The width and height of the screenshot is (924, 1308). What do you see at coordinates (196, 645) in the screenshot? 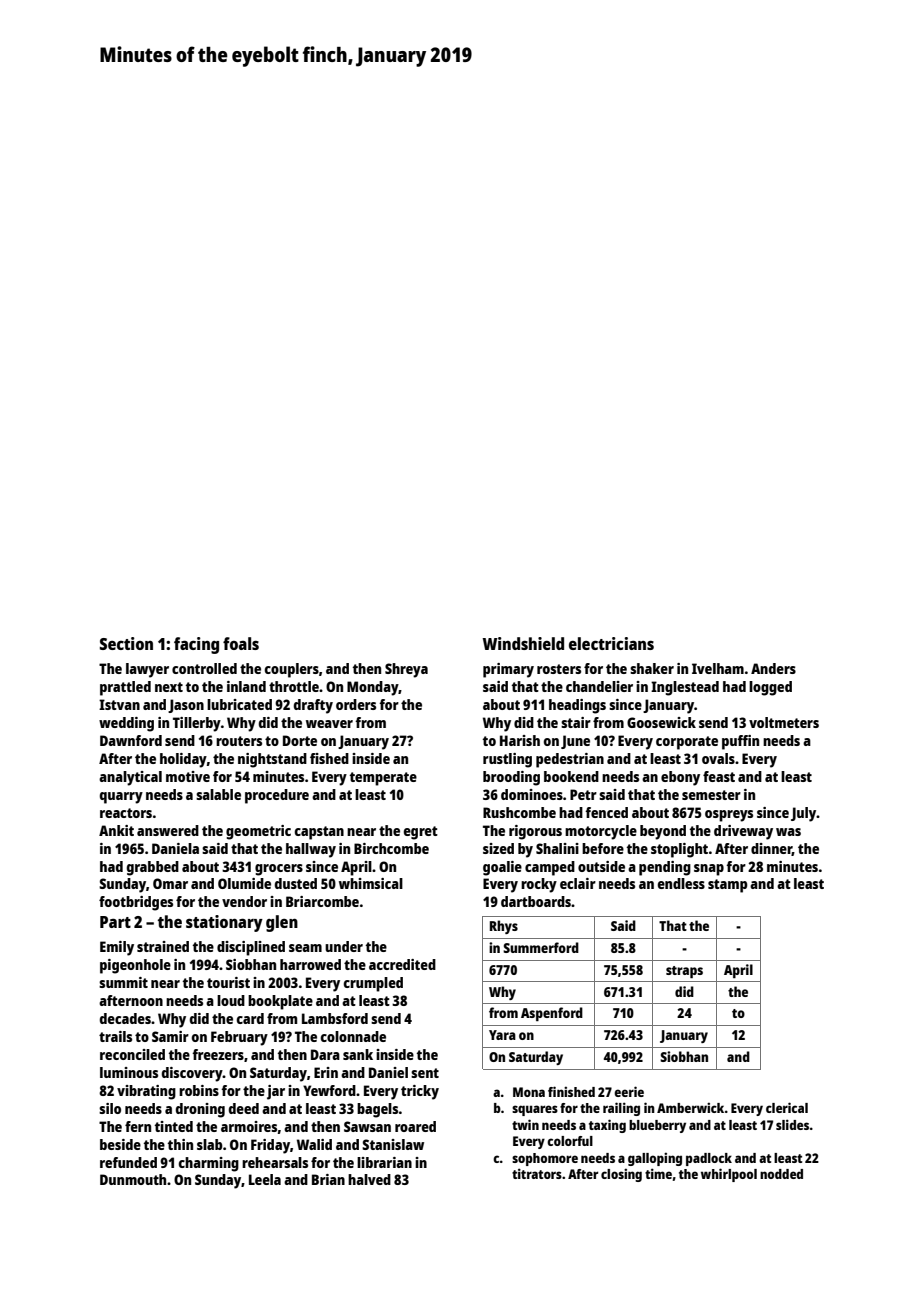
I see `facing` at bounding box center [196, 645].
